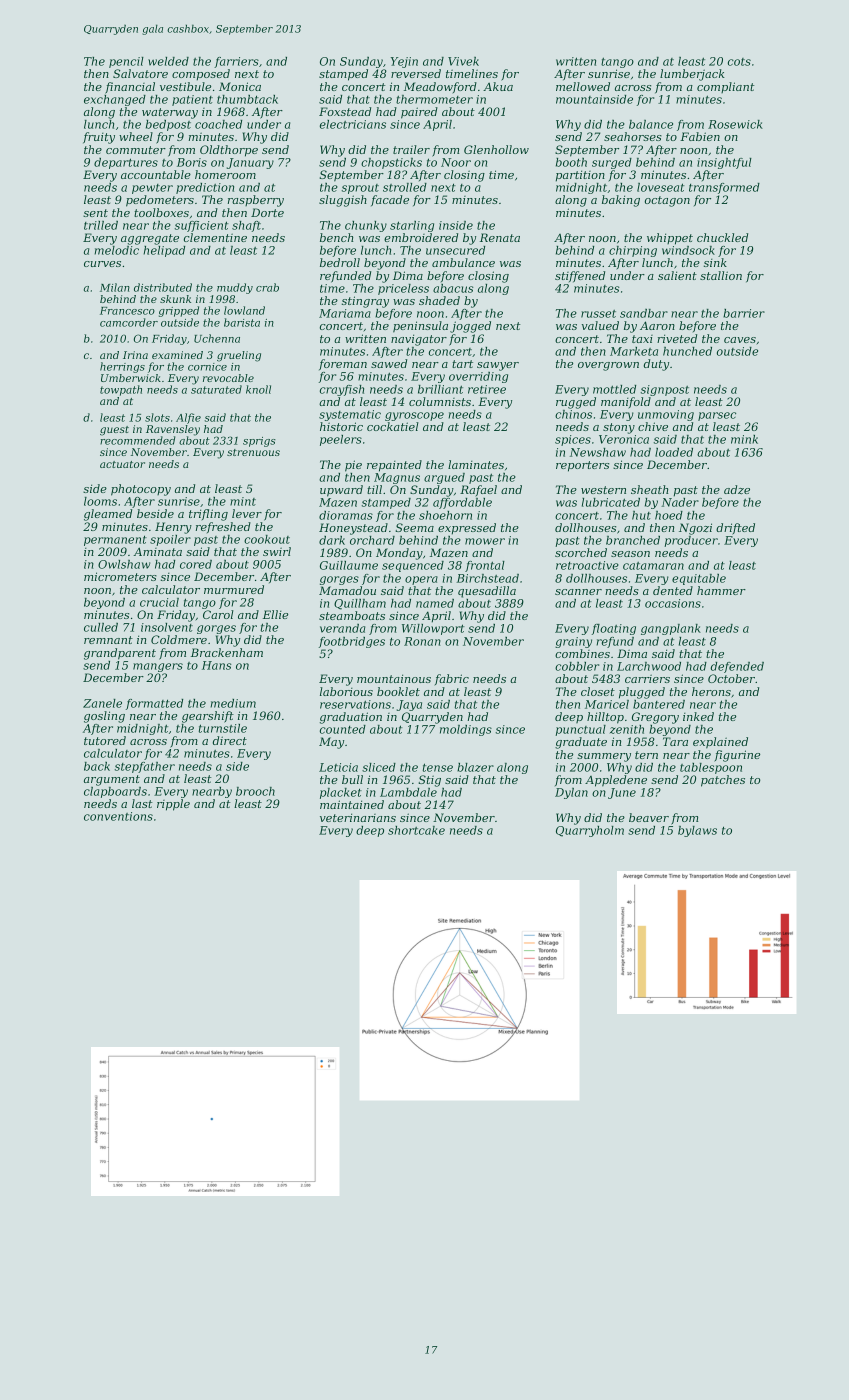 The width and height of the document is (849, 1400). Describe the element at coordinates (277, 551) in the document. I see `swirl` at that location.
